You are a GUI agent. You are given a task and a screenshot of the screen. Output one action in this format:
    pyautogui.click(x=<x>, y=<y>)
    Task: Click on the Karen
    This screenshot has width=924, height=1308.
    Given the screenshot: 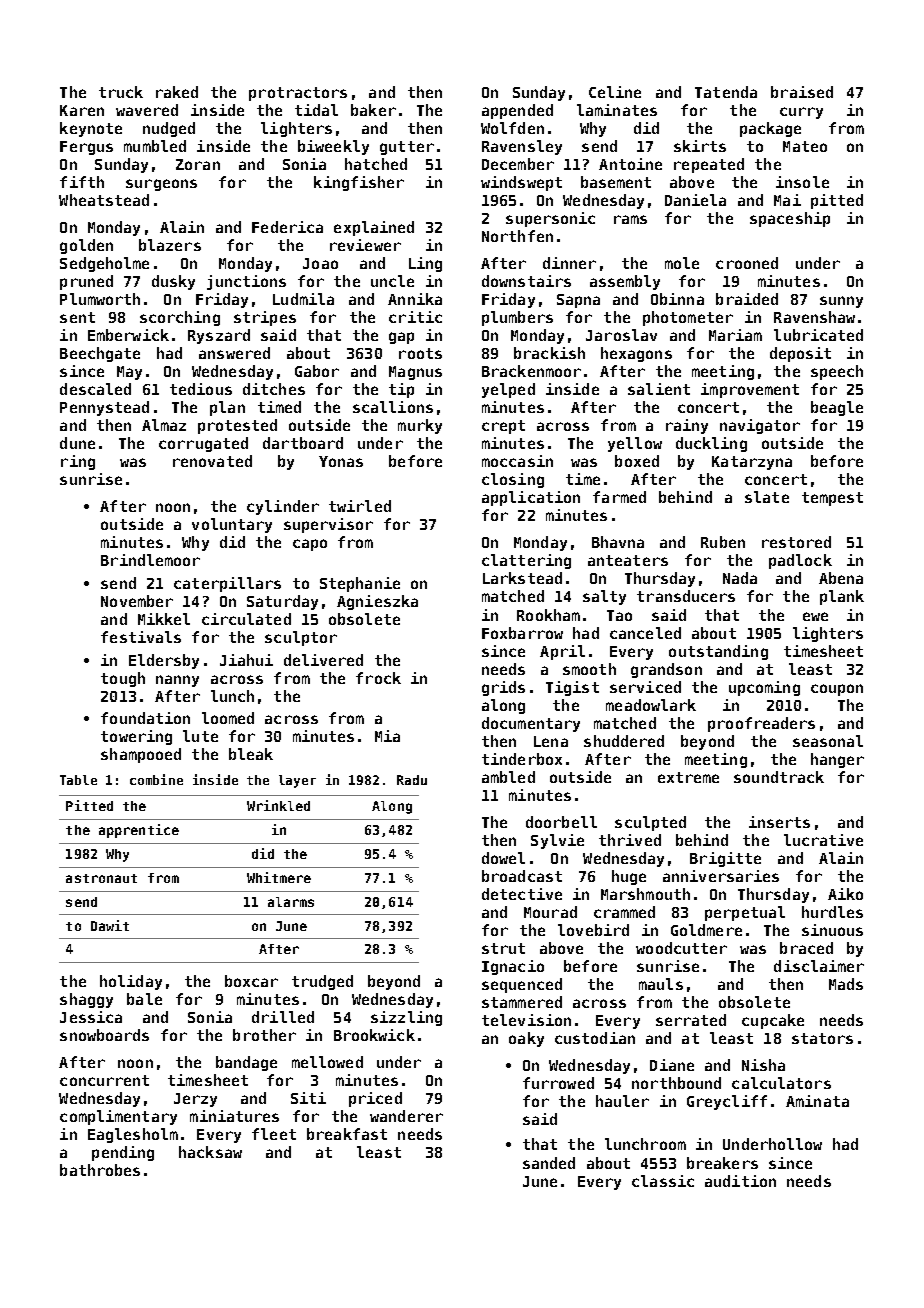 What is the action you would take?
    pyautogui.click(x=82, y=110)
